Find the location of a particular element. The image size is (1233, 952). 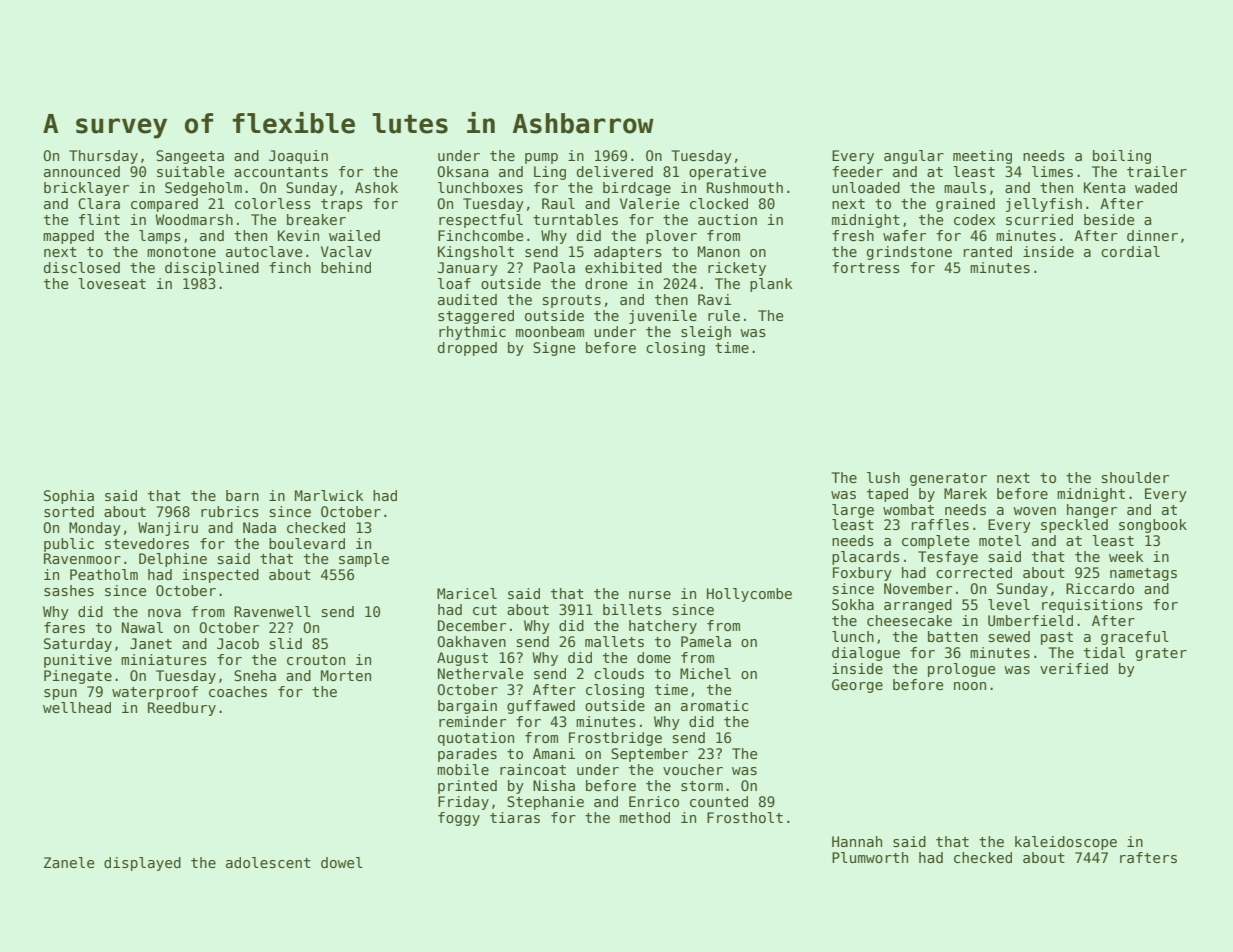

voucher is located at coordinates (693, 769).
